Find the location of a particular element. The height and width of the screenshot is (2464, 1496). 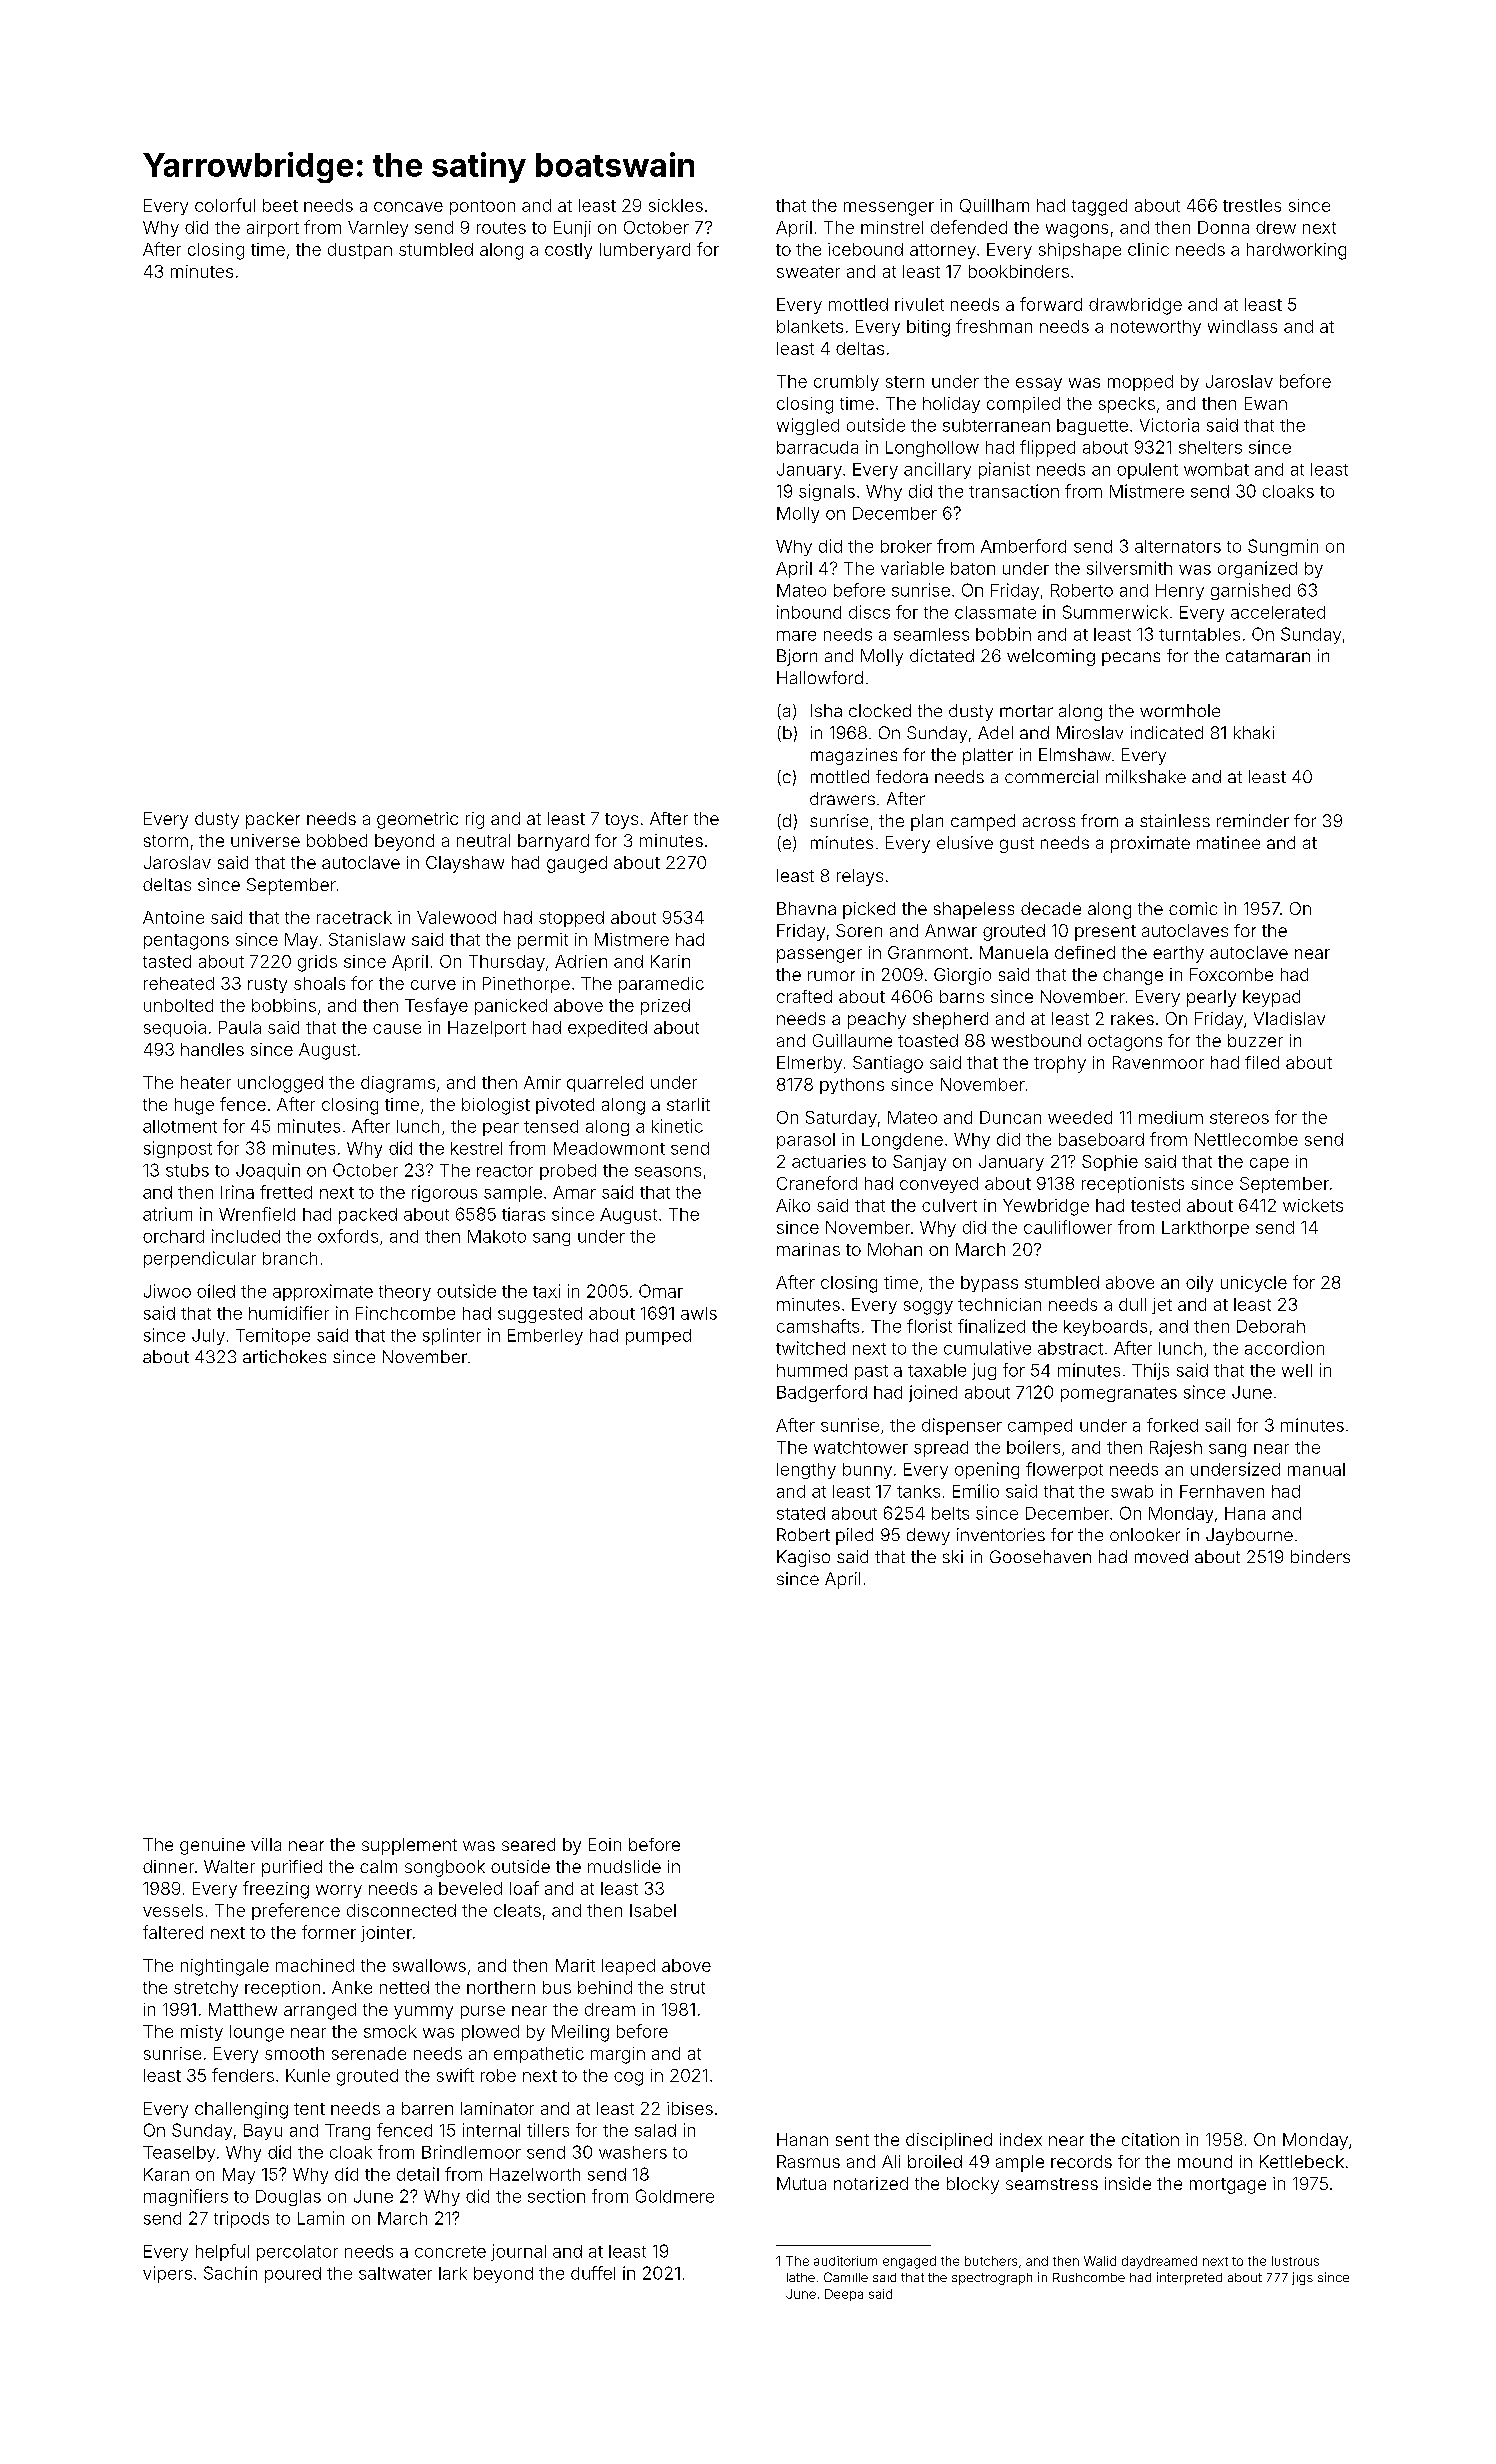

trestles is located at coordinates (1252, 205).
